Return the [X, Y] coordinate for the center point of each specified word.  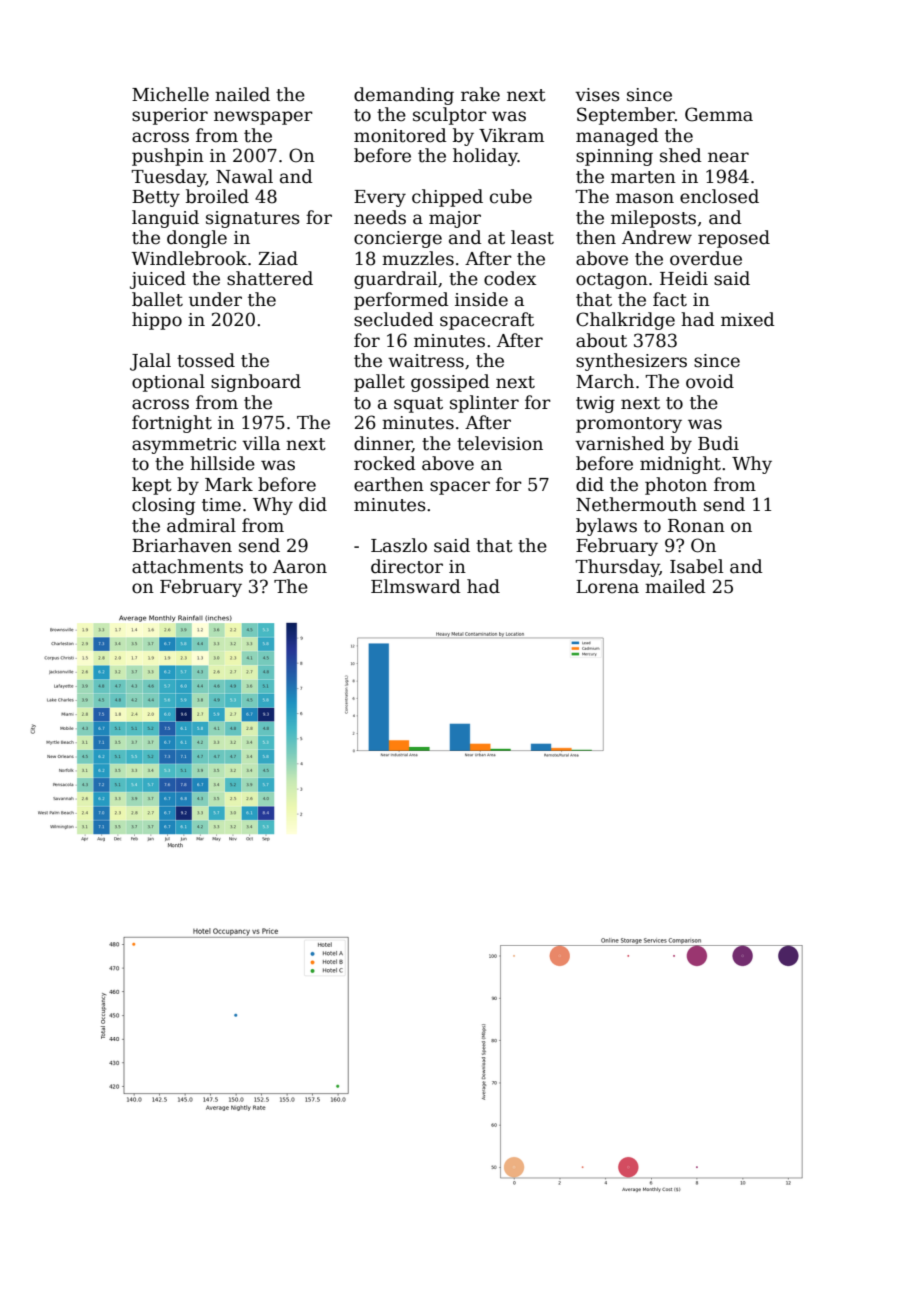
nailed [242, 94]
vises [597, 95]
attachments [187, 566]
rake [480, 94]
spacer [460, 488]
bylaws [606, 527]
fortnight [172, 424]
